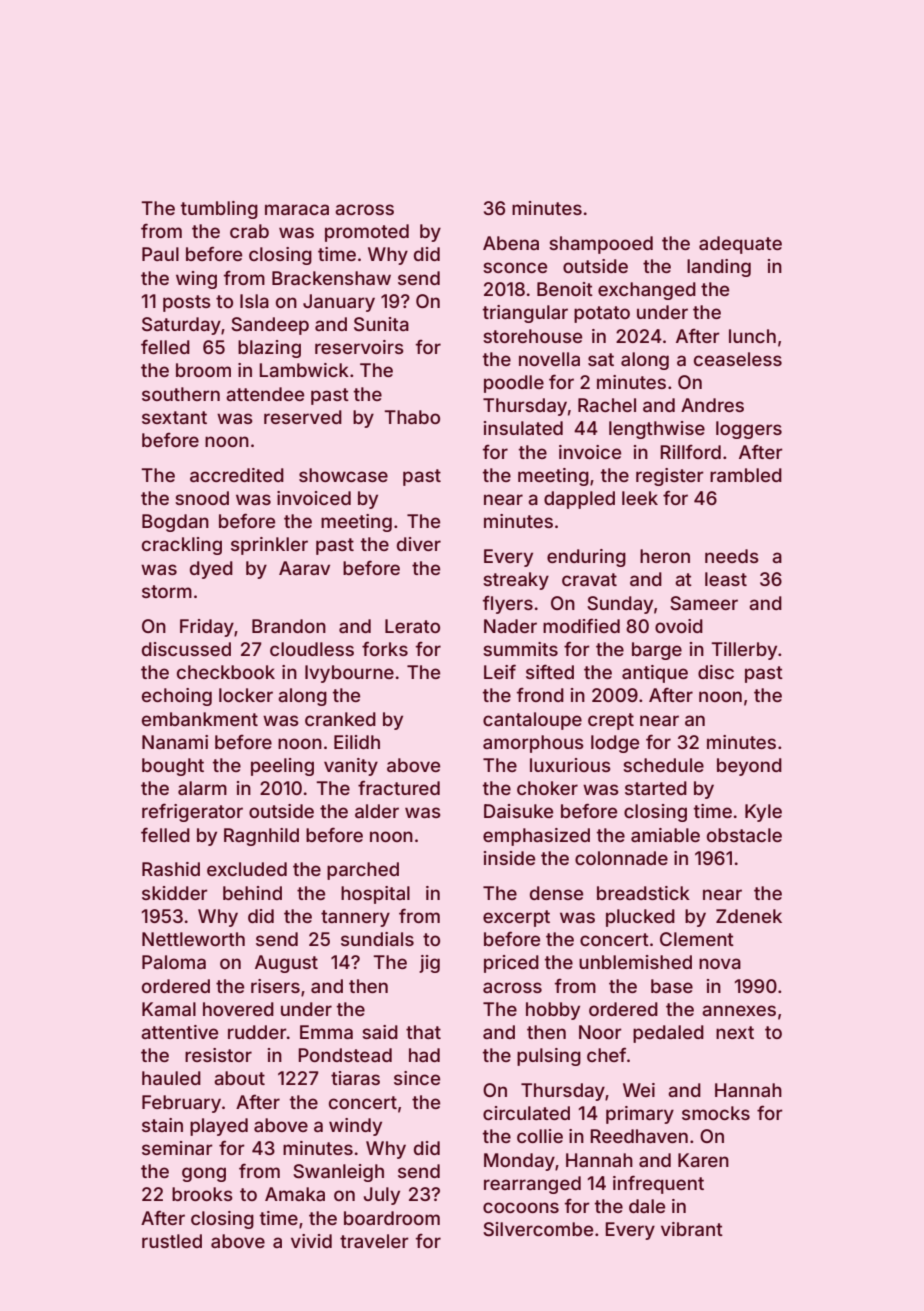 The image size is (924, 1311). What do you see at coordinates (399, 787) in the screenshot?
I see `fractured` at bounding box center [399, 787].
